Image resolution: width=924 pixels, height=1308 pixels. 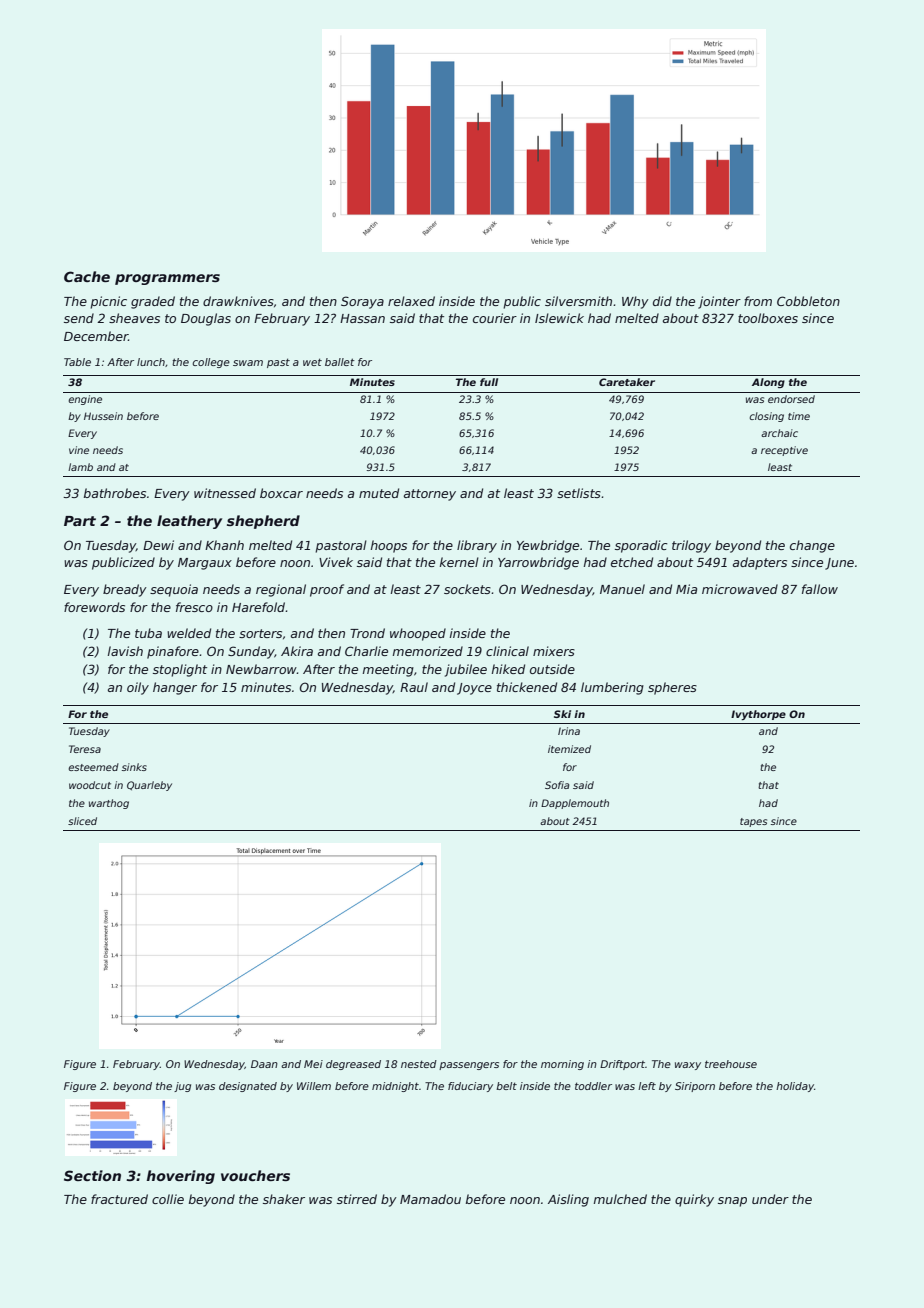 I want to click on Cobbleton, so click(x=808, y=301).
